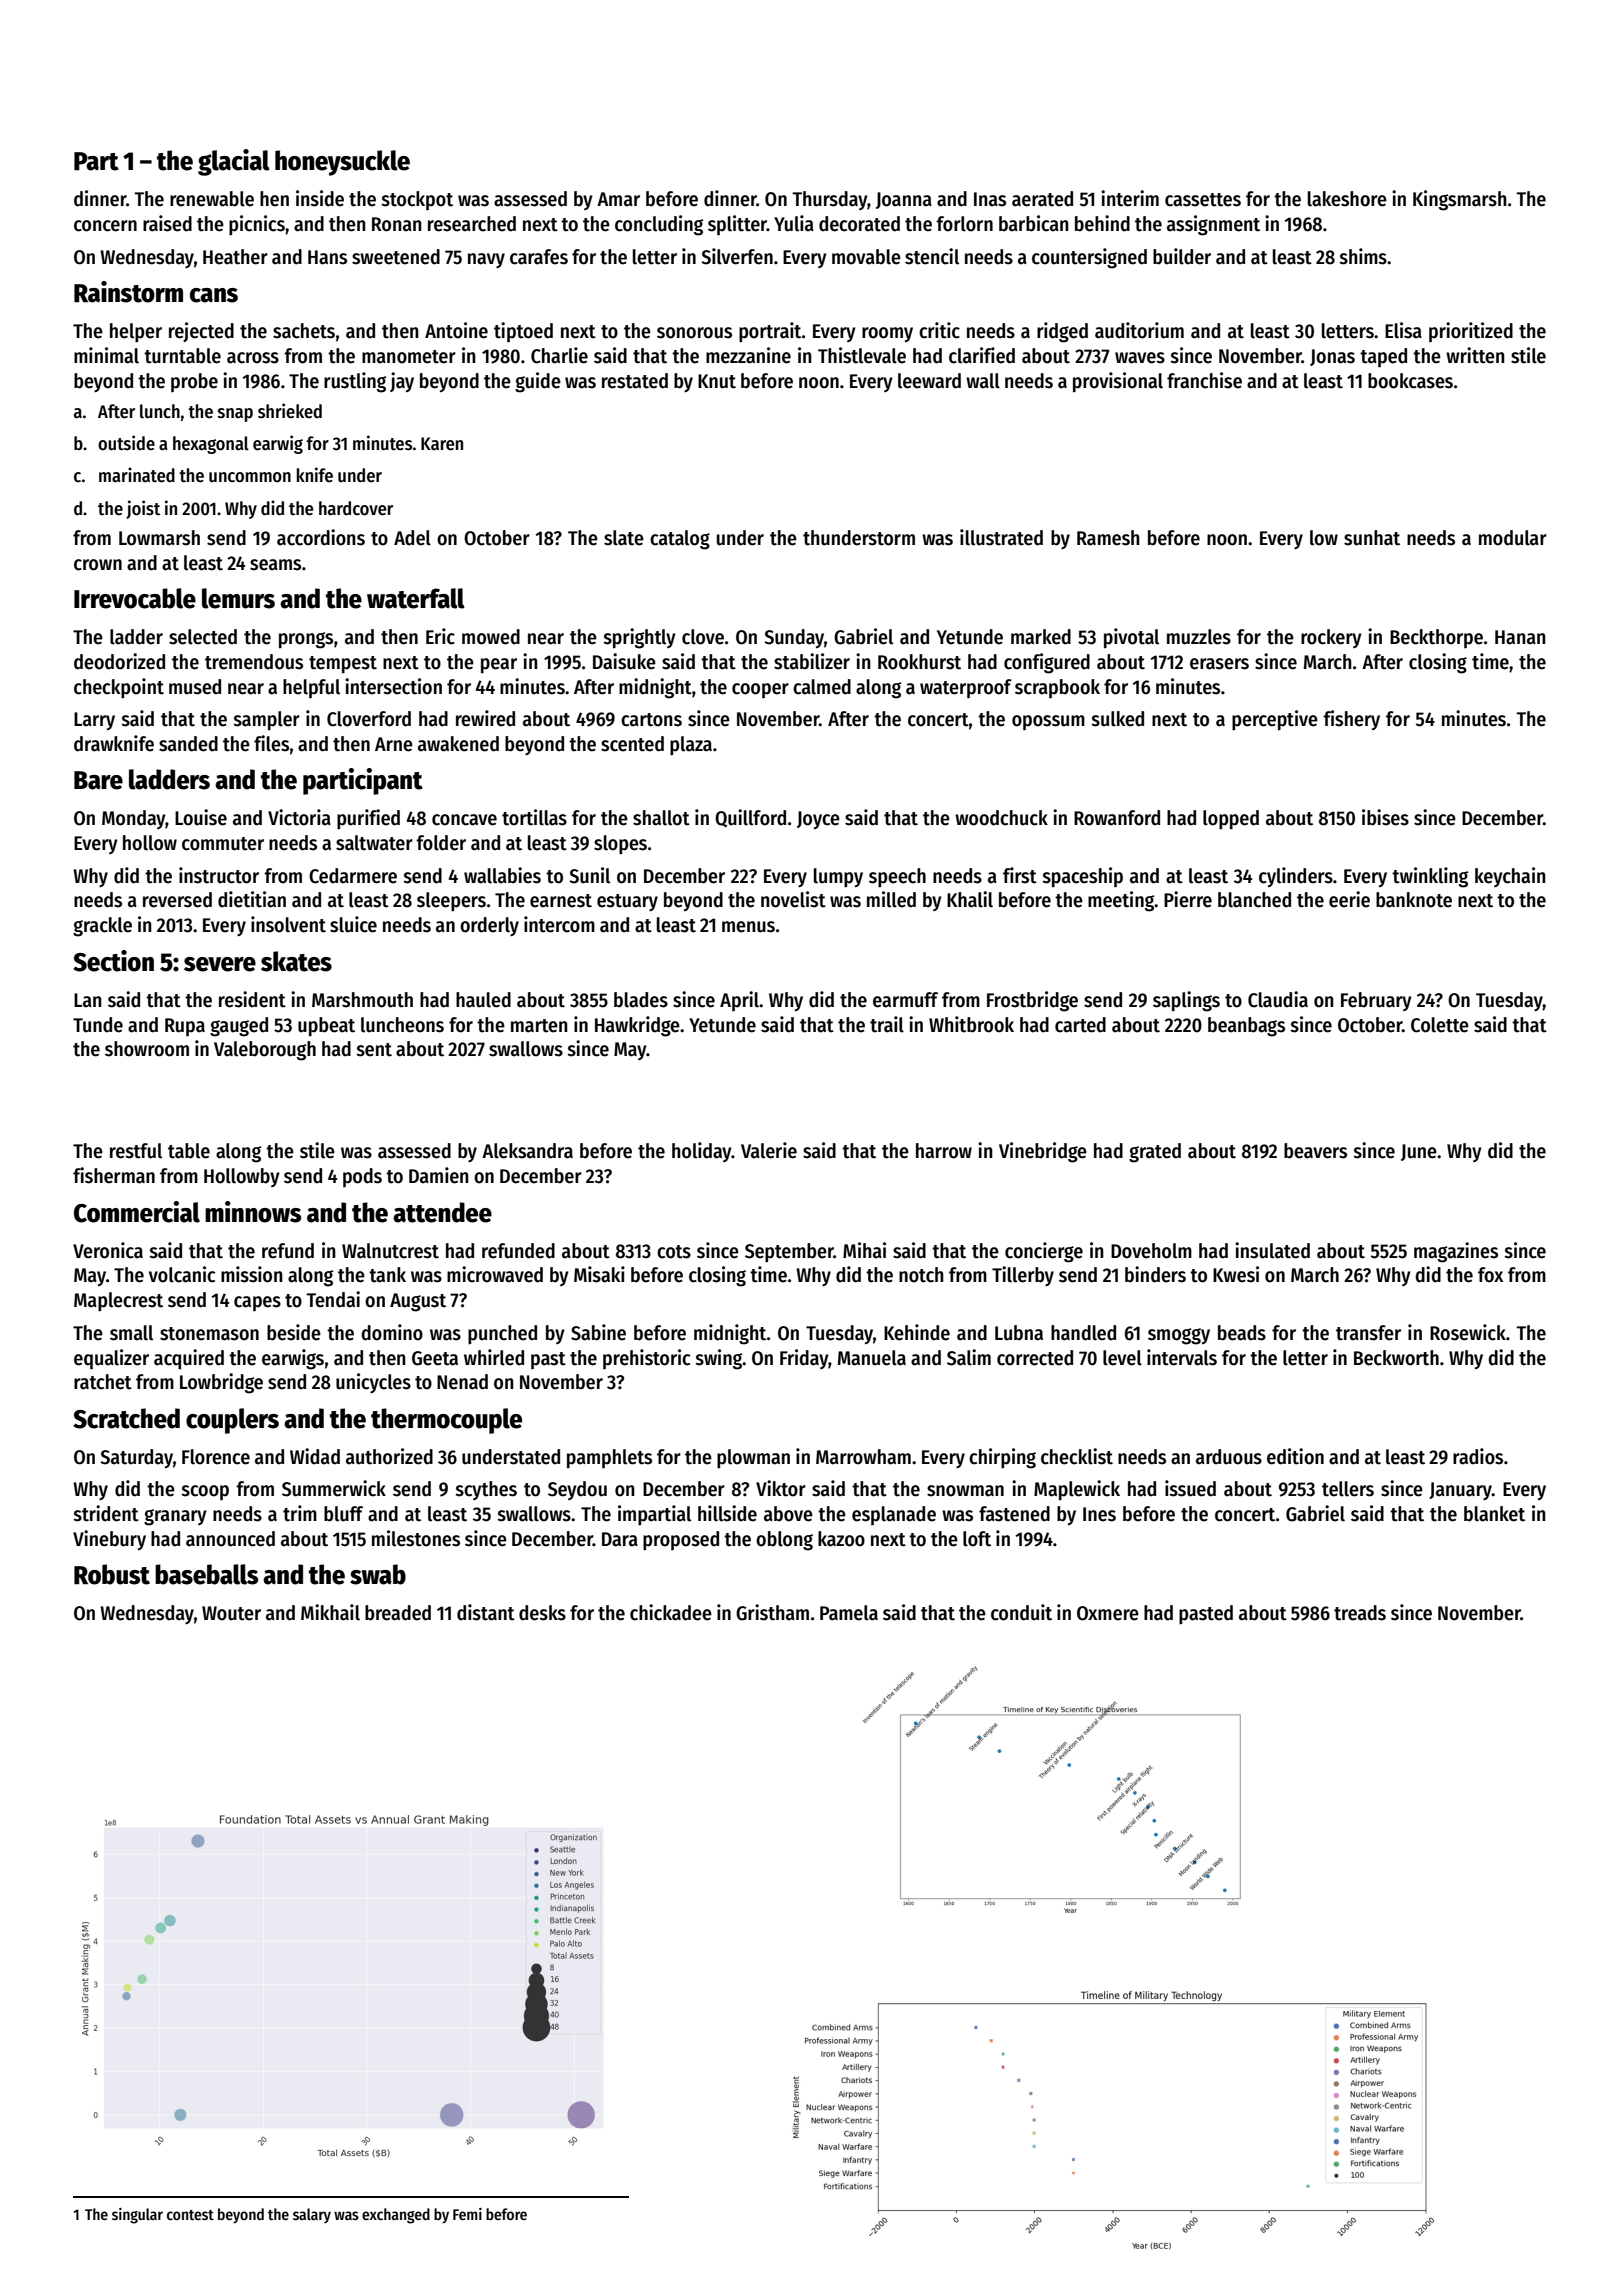  What do you see at coordinates (1108, 1613) in the document?
I see `Oxmere` at bounding box center [1108, 1613].
